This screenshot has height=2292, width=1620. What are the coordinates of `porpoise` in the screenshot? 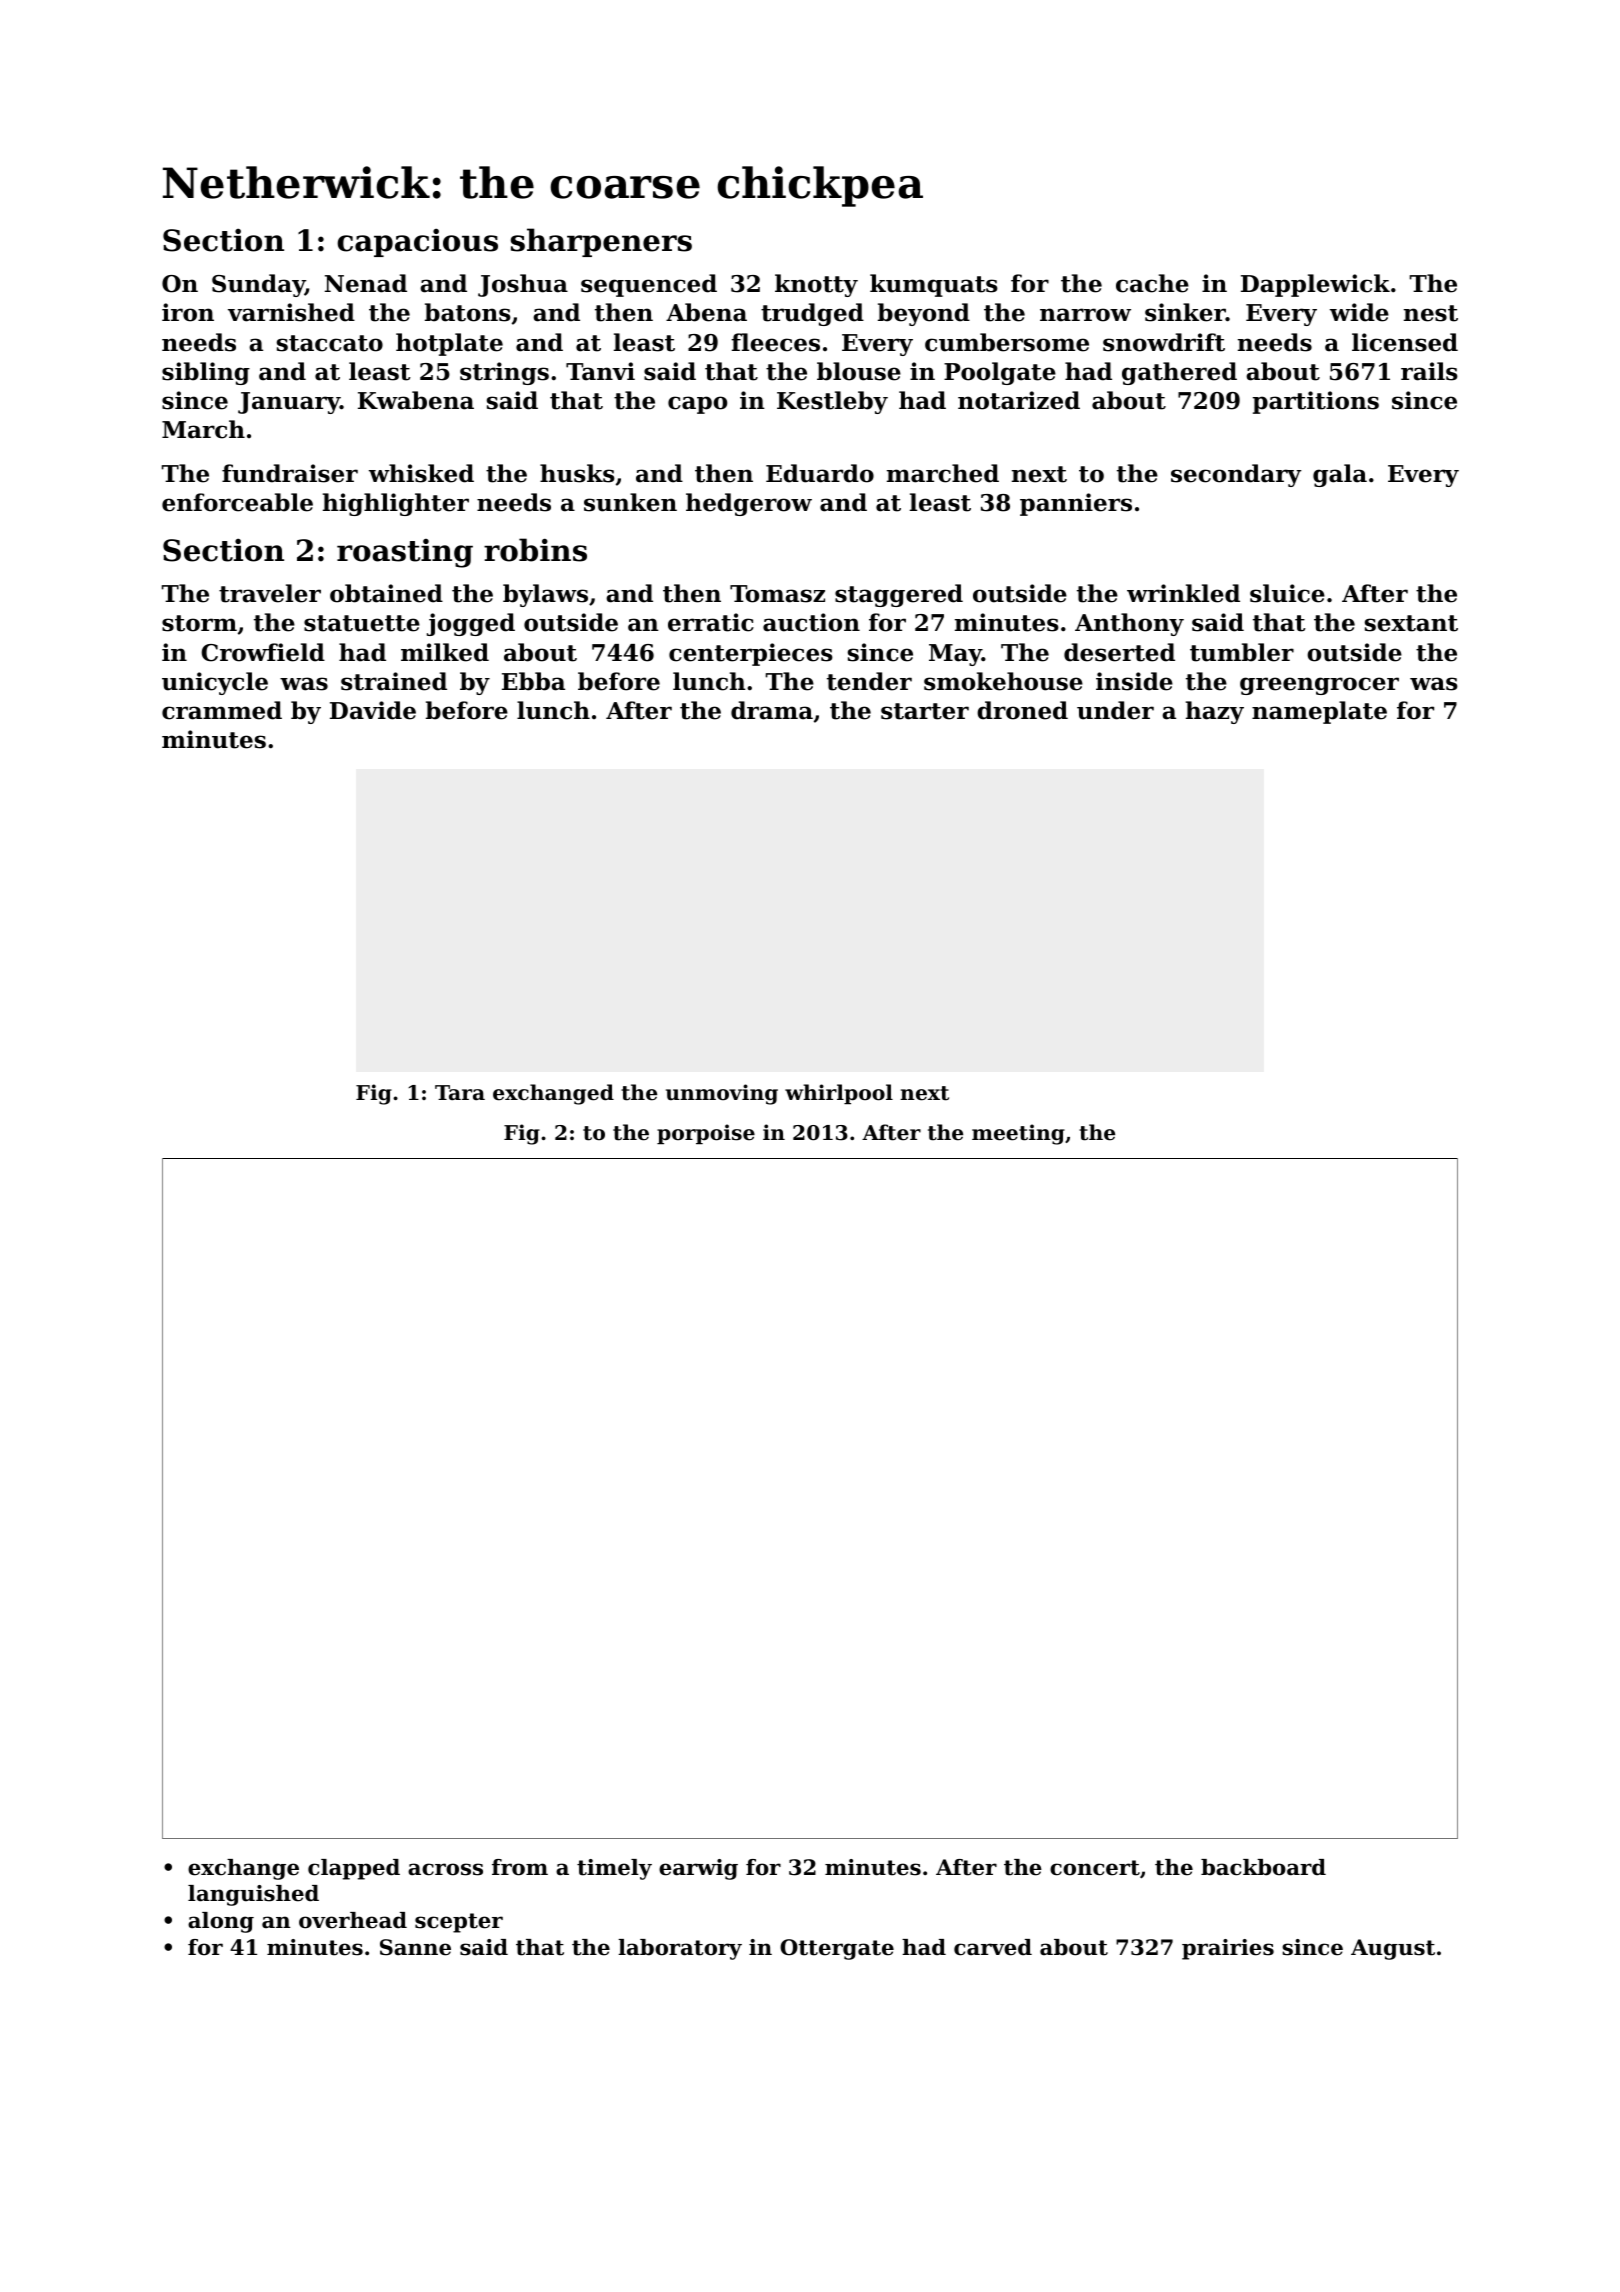 It's located at (706, 1134).
